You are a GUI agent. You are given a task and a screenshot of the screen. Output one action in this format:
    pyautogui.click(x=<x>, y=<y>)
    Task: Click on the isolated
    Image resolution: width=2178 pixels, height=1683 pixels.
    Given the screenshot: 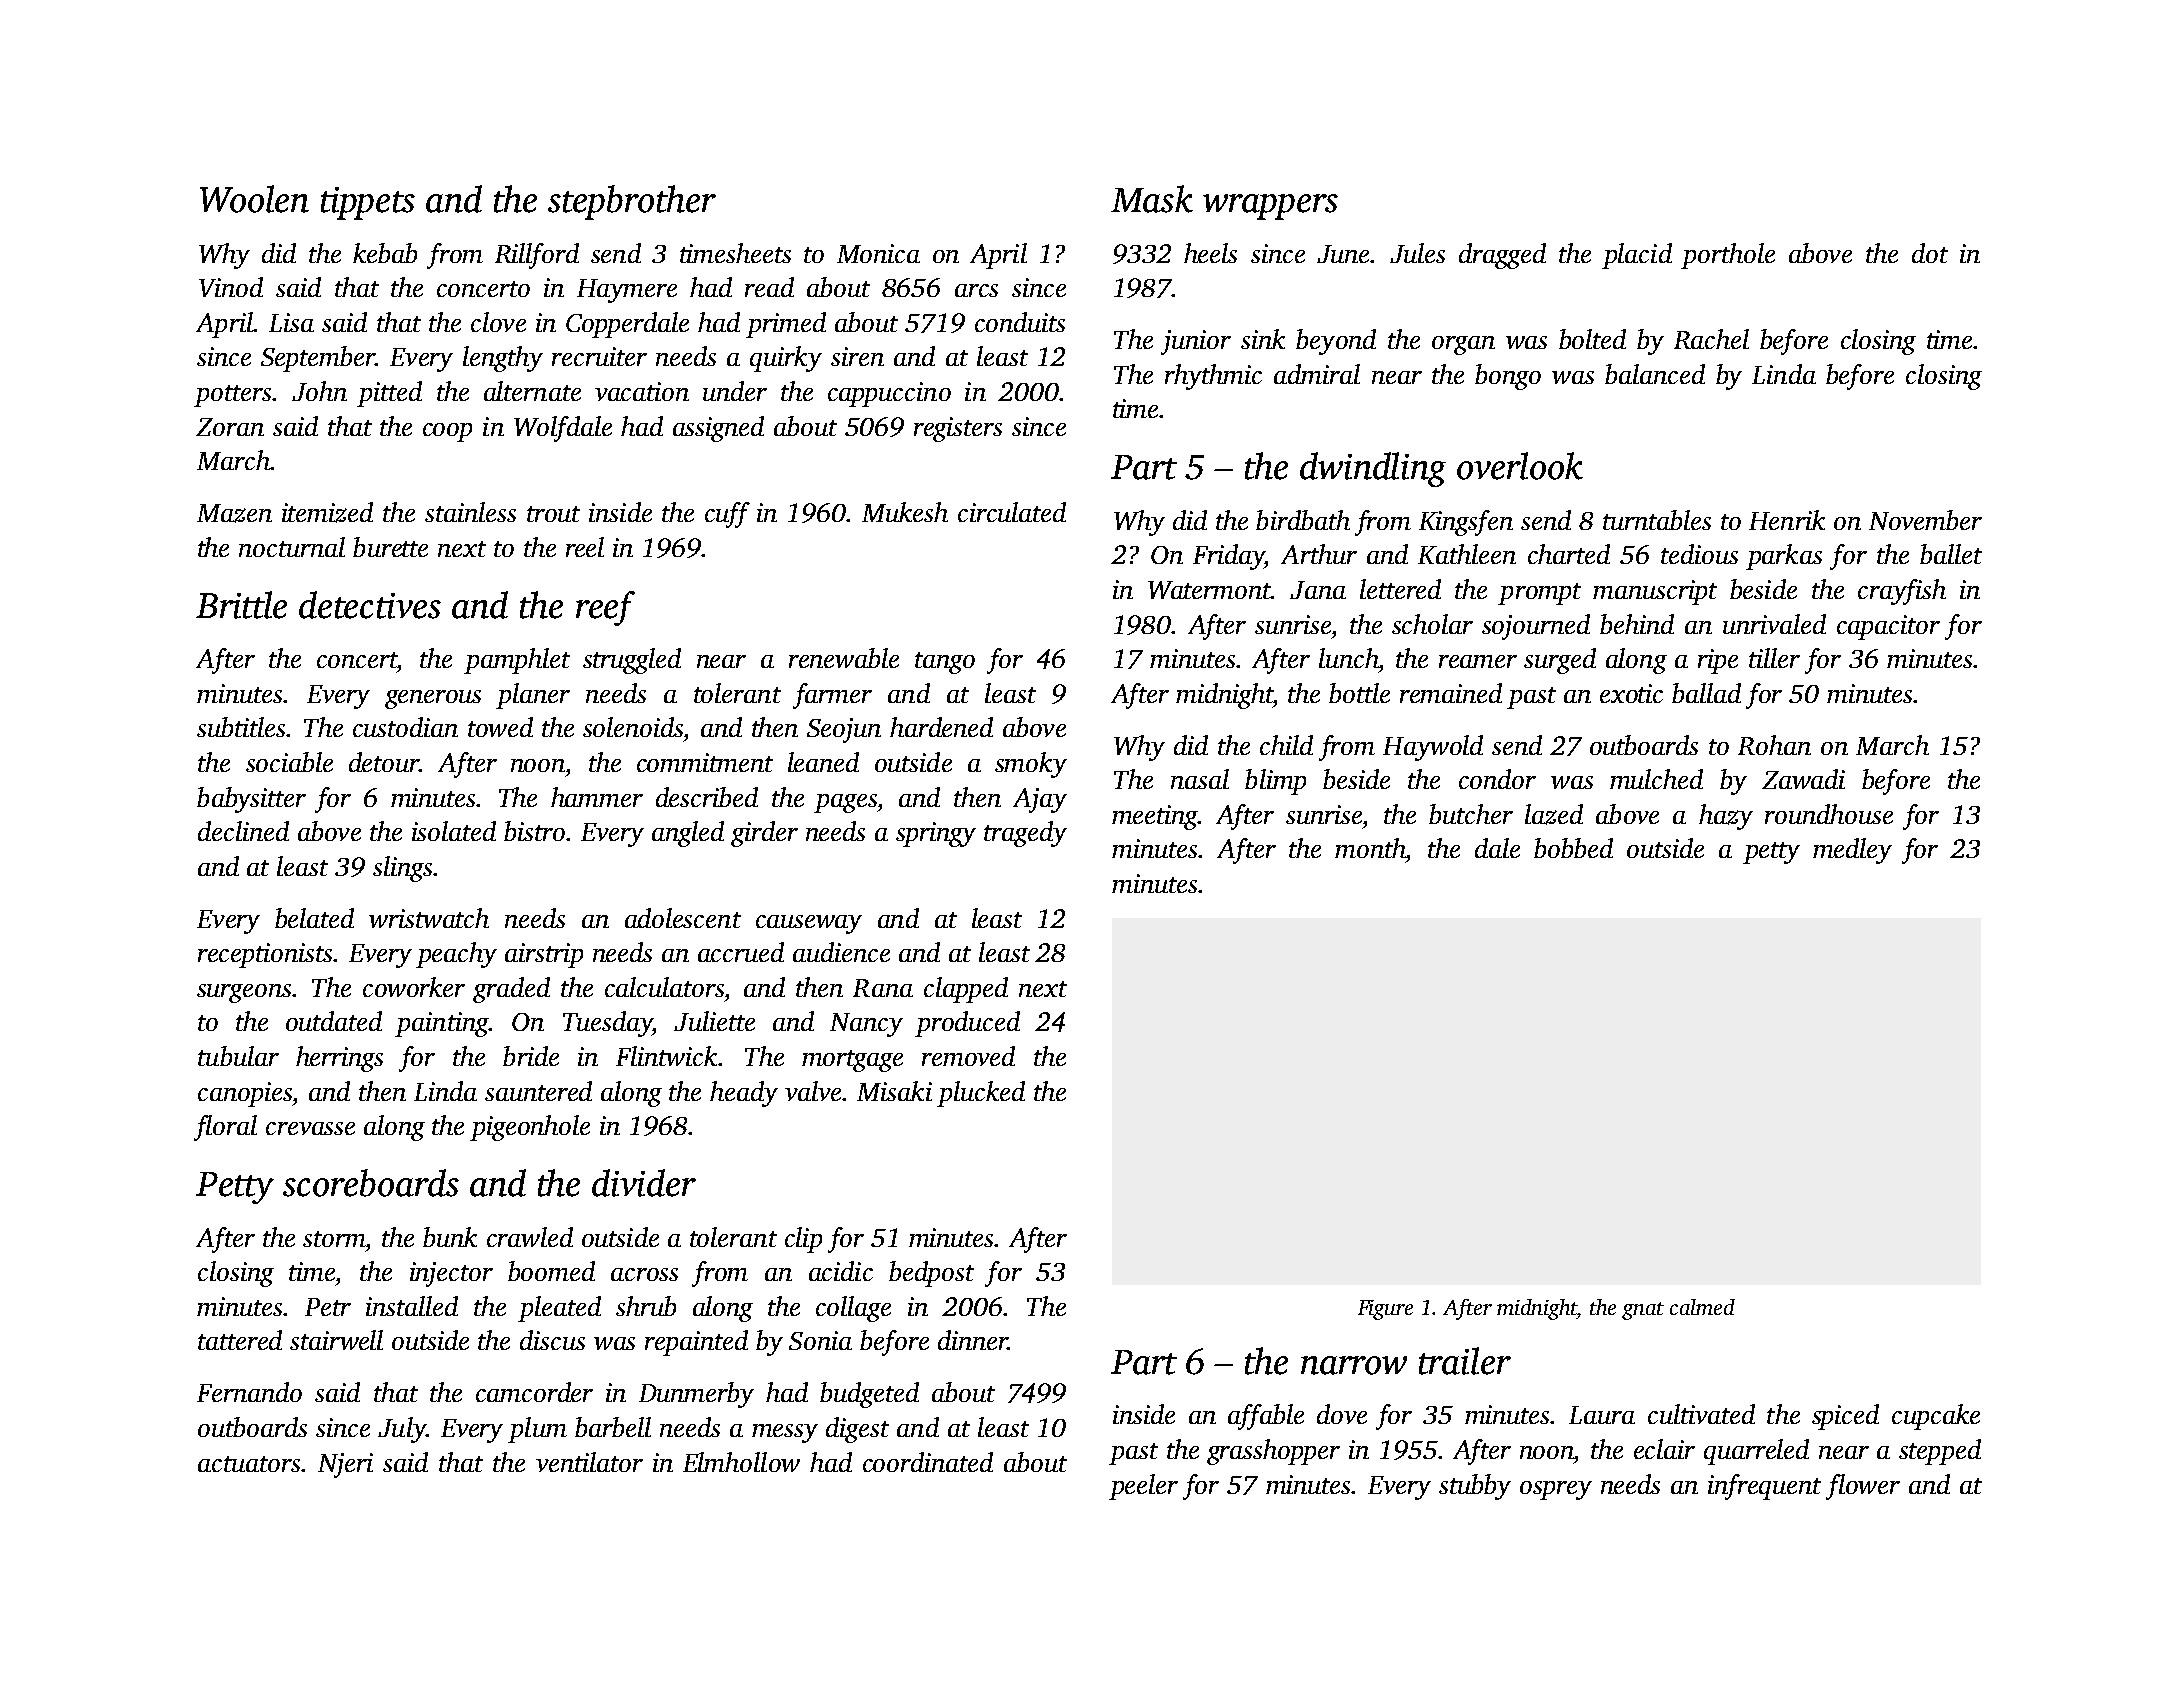 What is the action you would take?
    pyautogui.click(x=454, y=831)
